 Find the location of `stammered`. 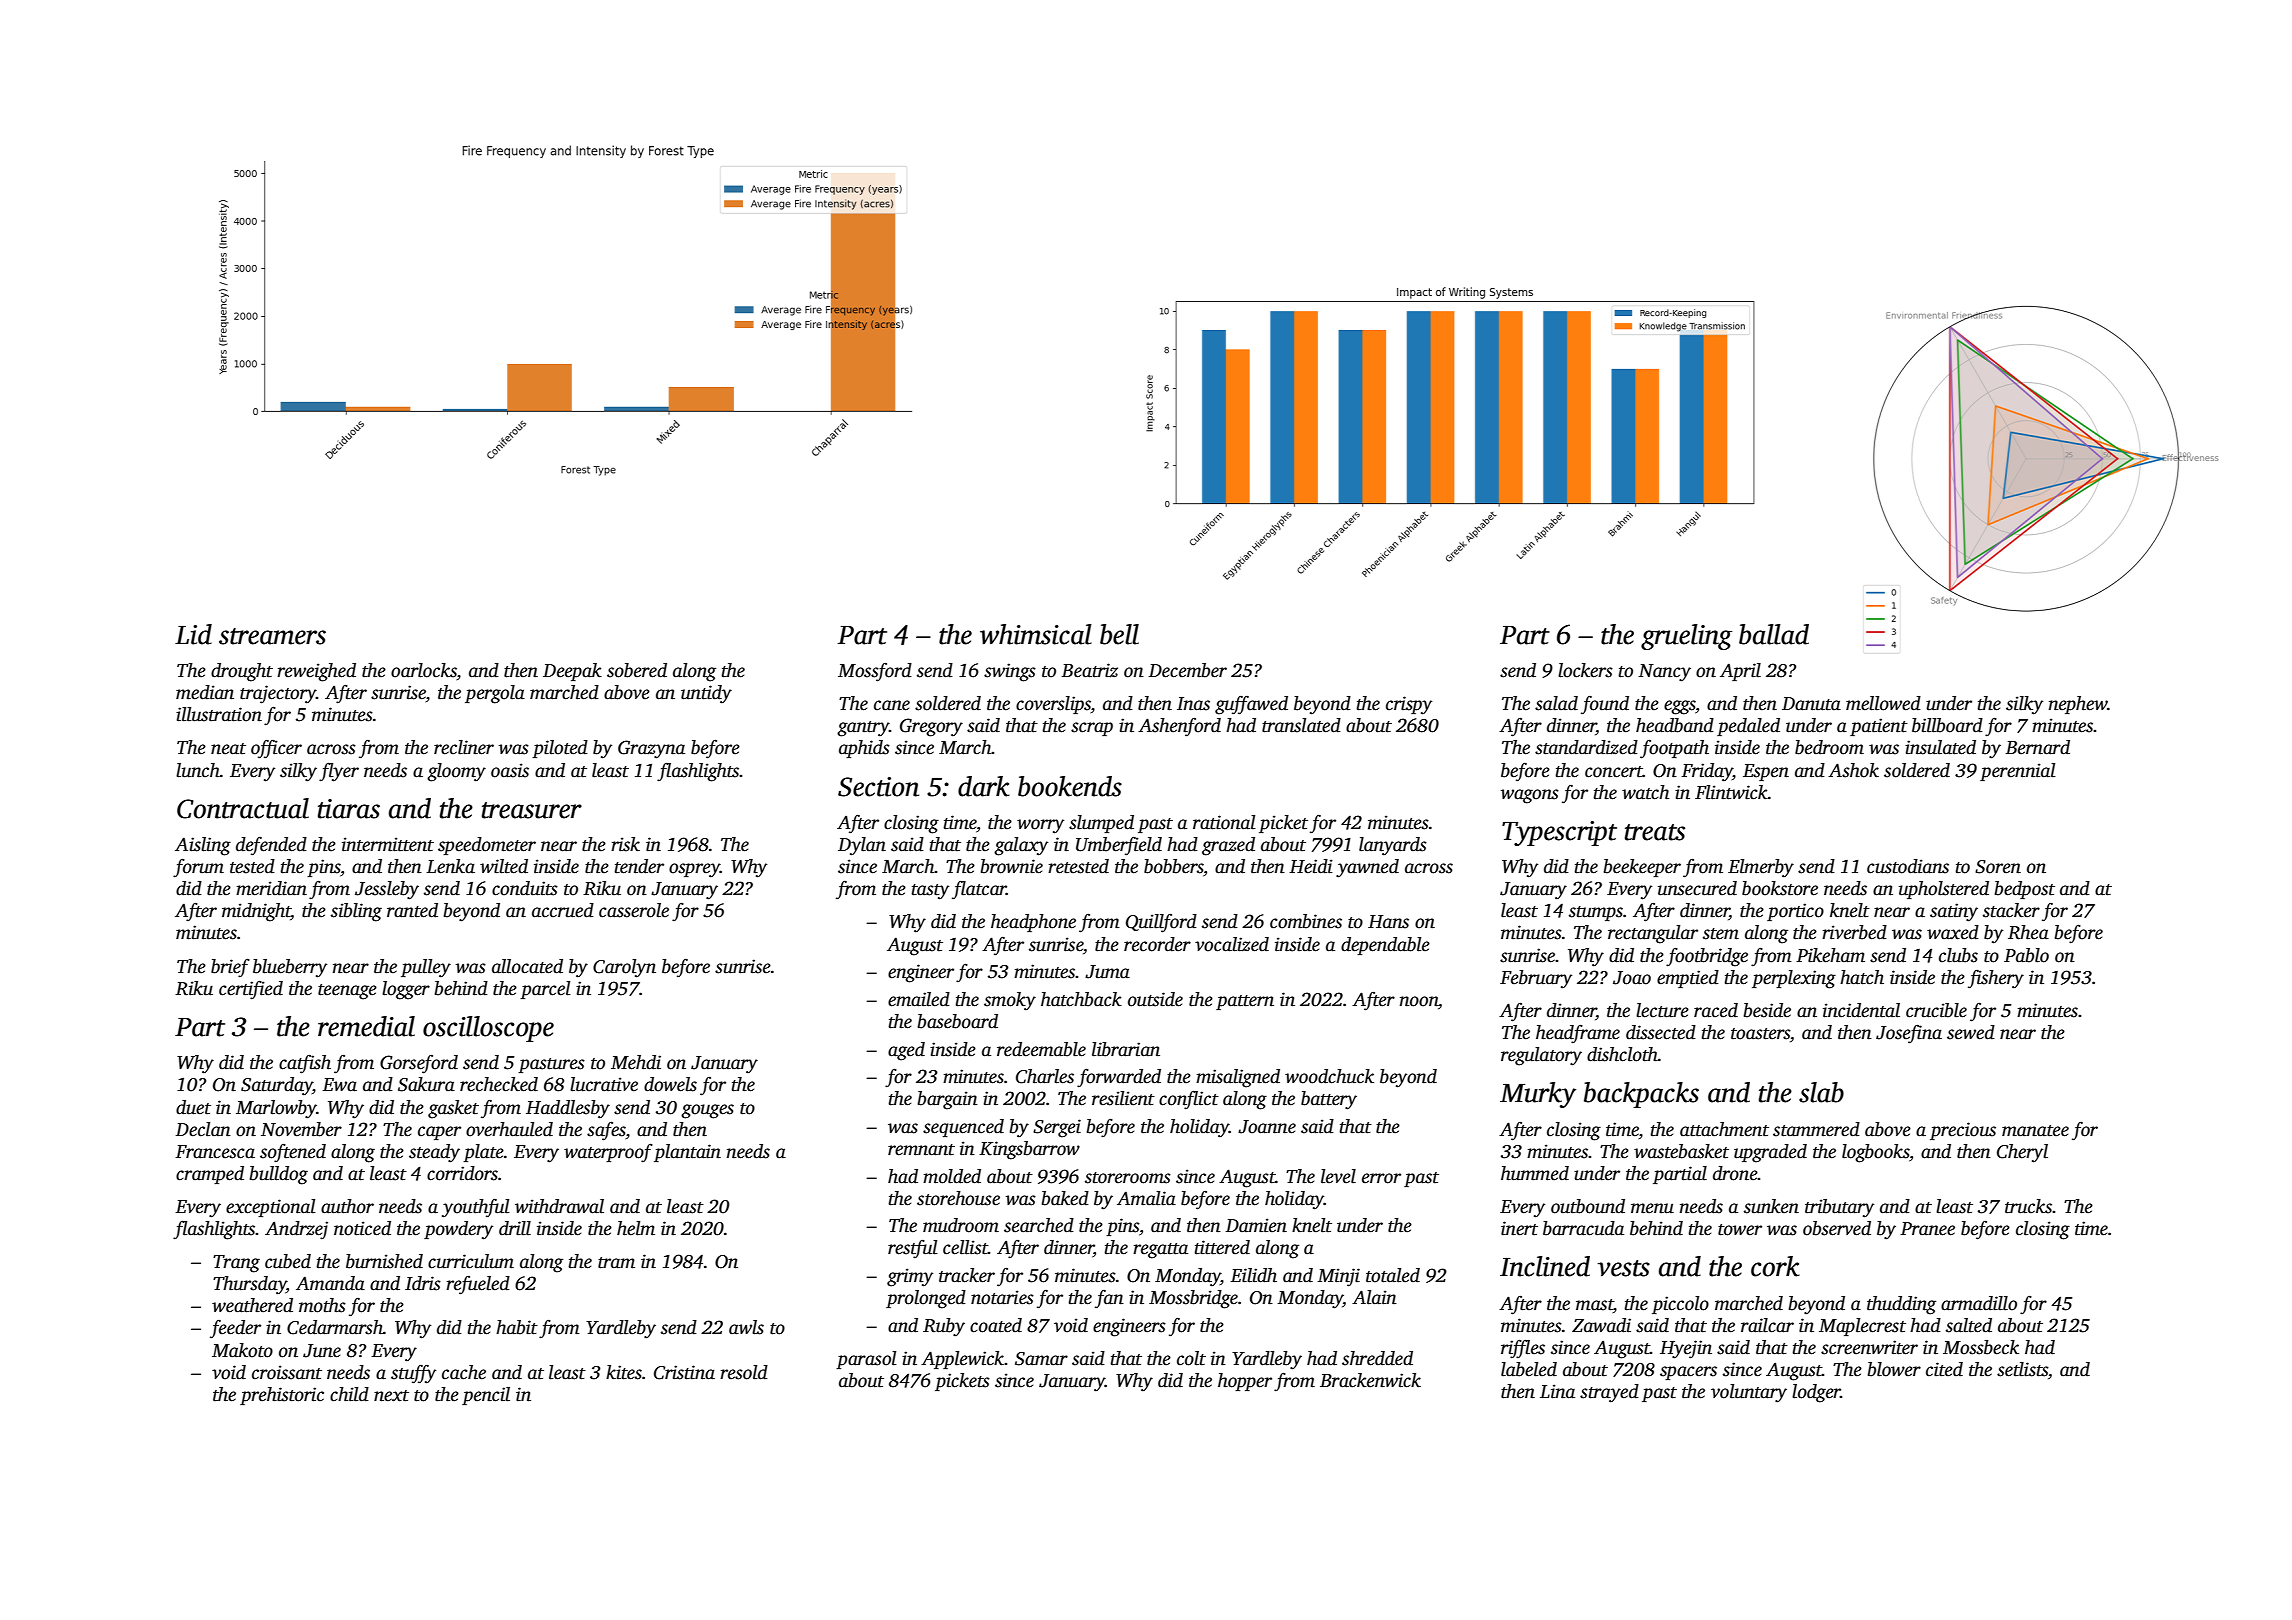

stammered is located at coordinates (1816, 1129).
